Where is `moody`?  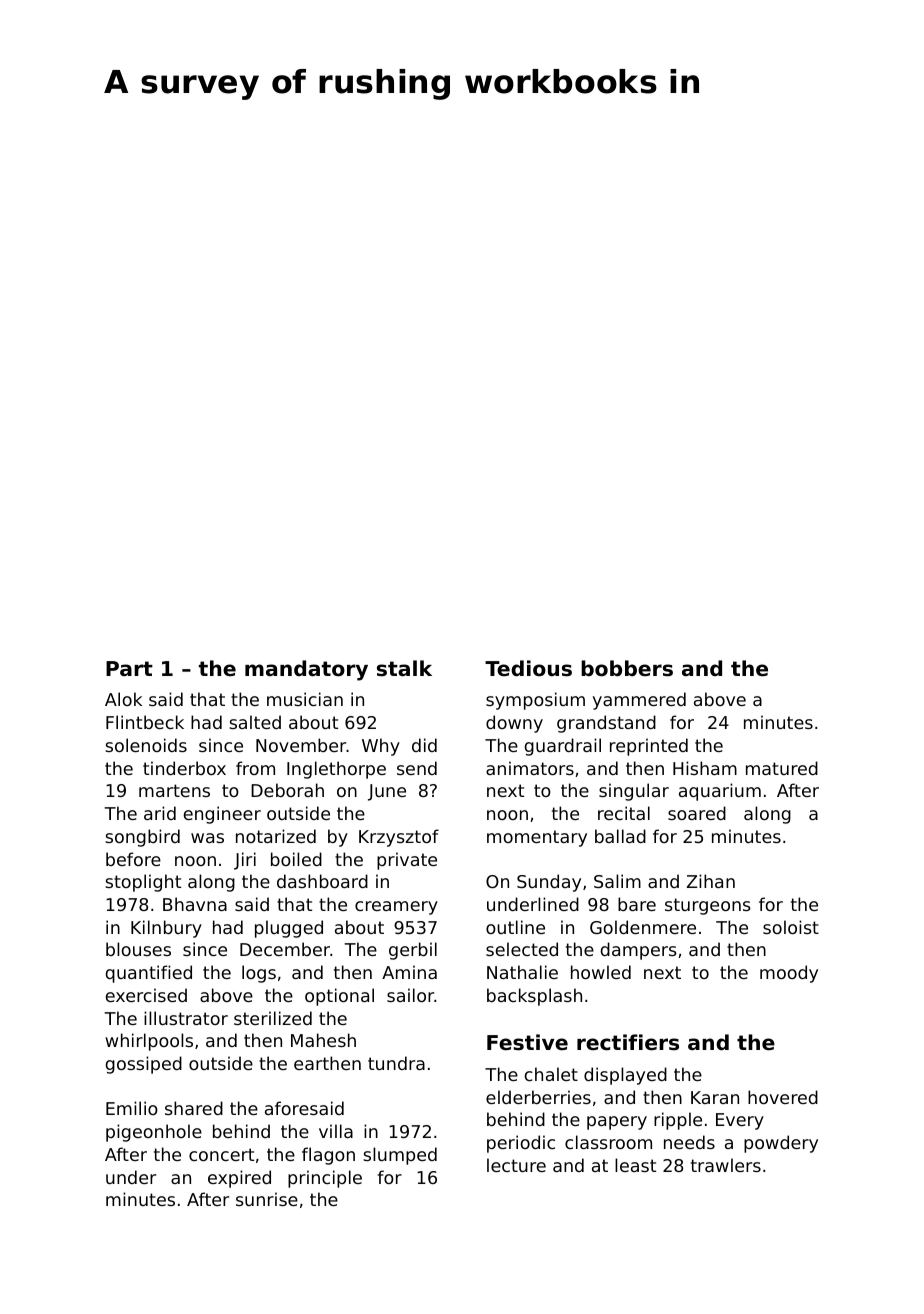 moody is located at coordinates (789, 974).
